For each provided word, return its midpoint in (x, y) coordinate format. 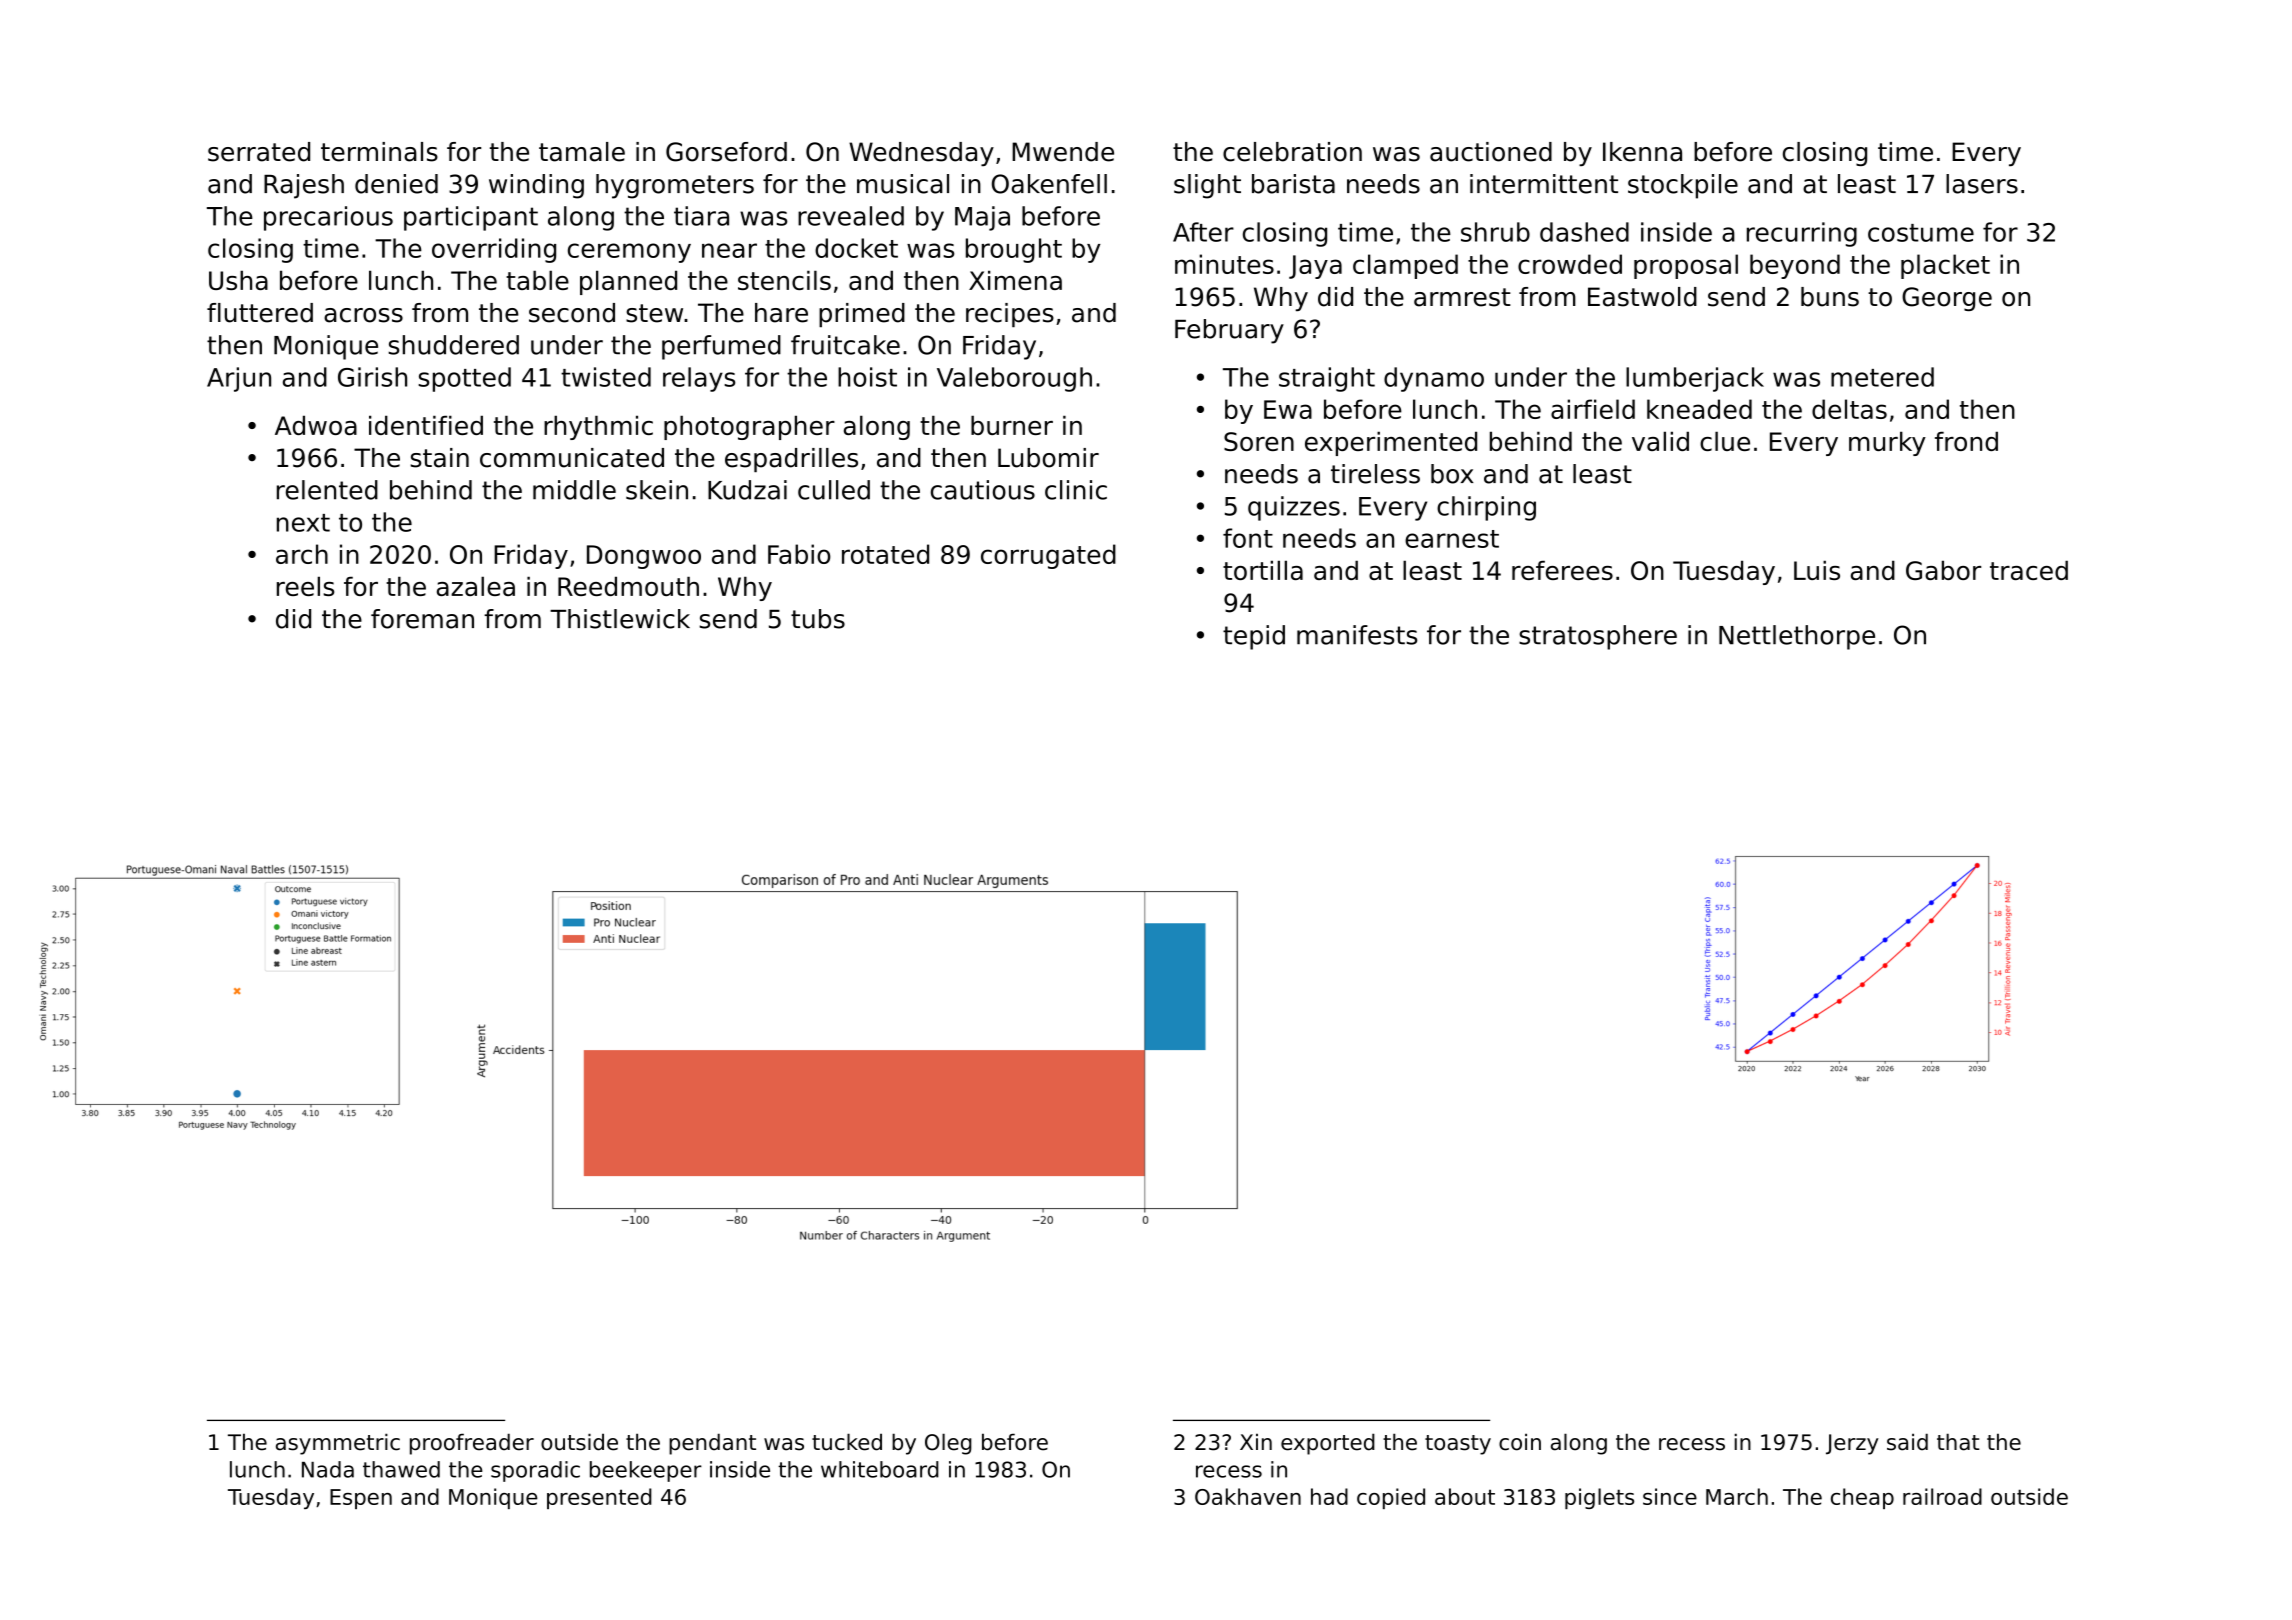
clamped (1405, 266)
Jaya (1315, 267)
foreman (422, 619)
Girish (372, 377)
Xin (1256, 1442)
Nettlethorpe (1797, 637)
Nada (328, 1469)
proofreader (472, 1444)
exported (1328, 1444)
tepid (1254, 637)
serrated (259, 152)
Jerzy (1852, 1444)
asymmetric (338, 1444)
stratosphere (1598, 637)
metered (1882, 377)
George (1947, 299)
